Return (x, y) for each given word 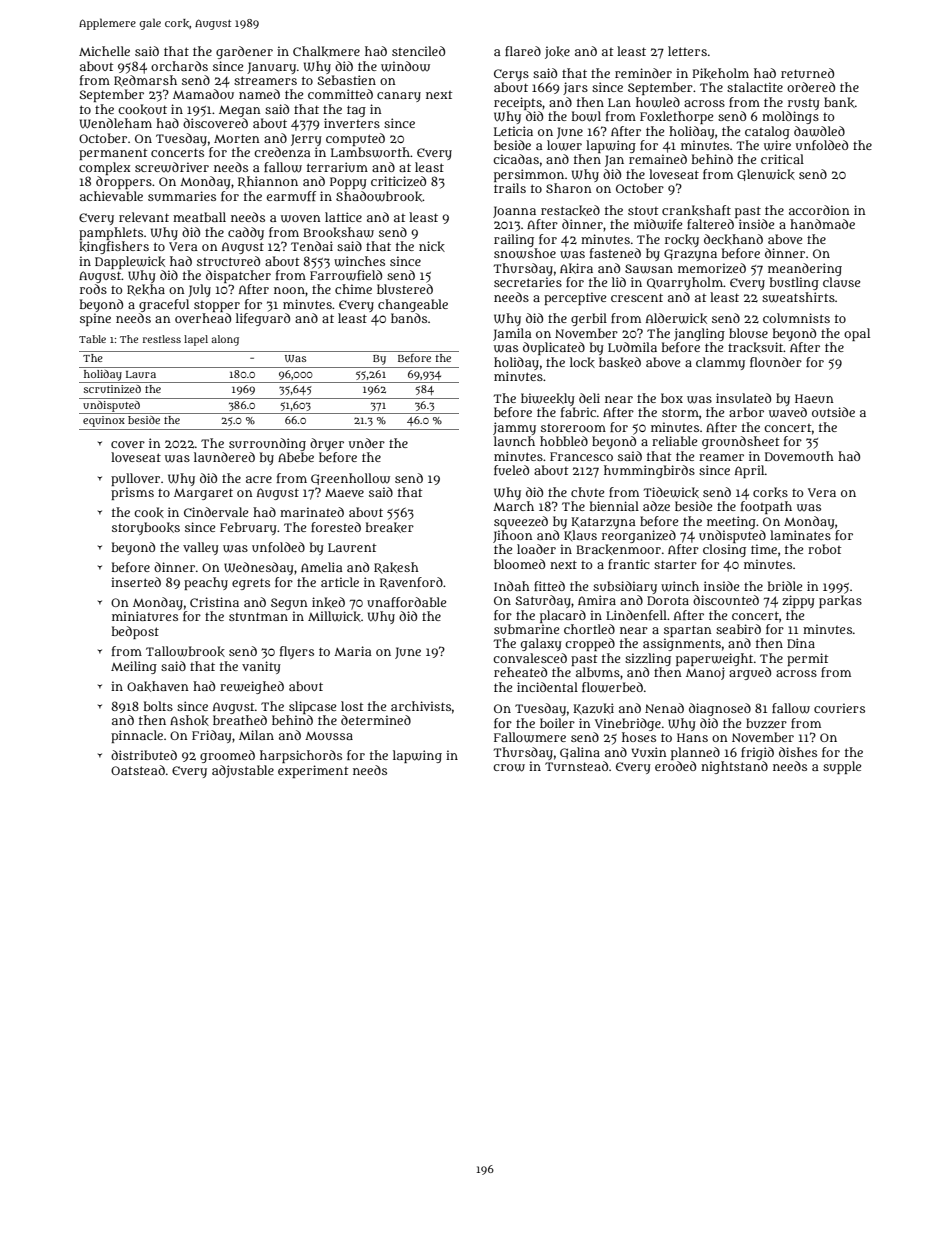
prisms (132, 493)
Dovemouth (799, 456)
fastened (615, 253)
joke (557, 52)
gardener (244, 52)
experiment (313, 771)
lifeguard (263, 319)
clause (841, 282)
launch (514, 441)
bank (839, 102)
